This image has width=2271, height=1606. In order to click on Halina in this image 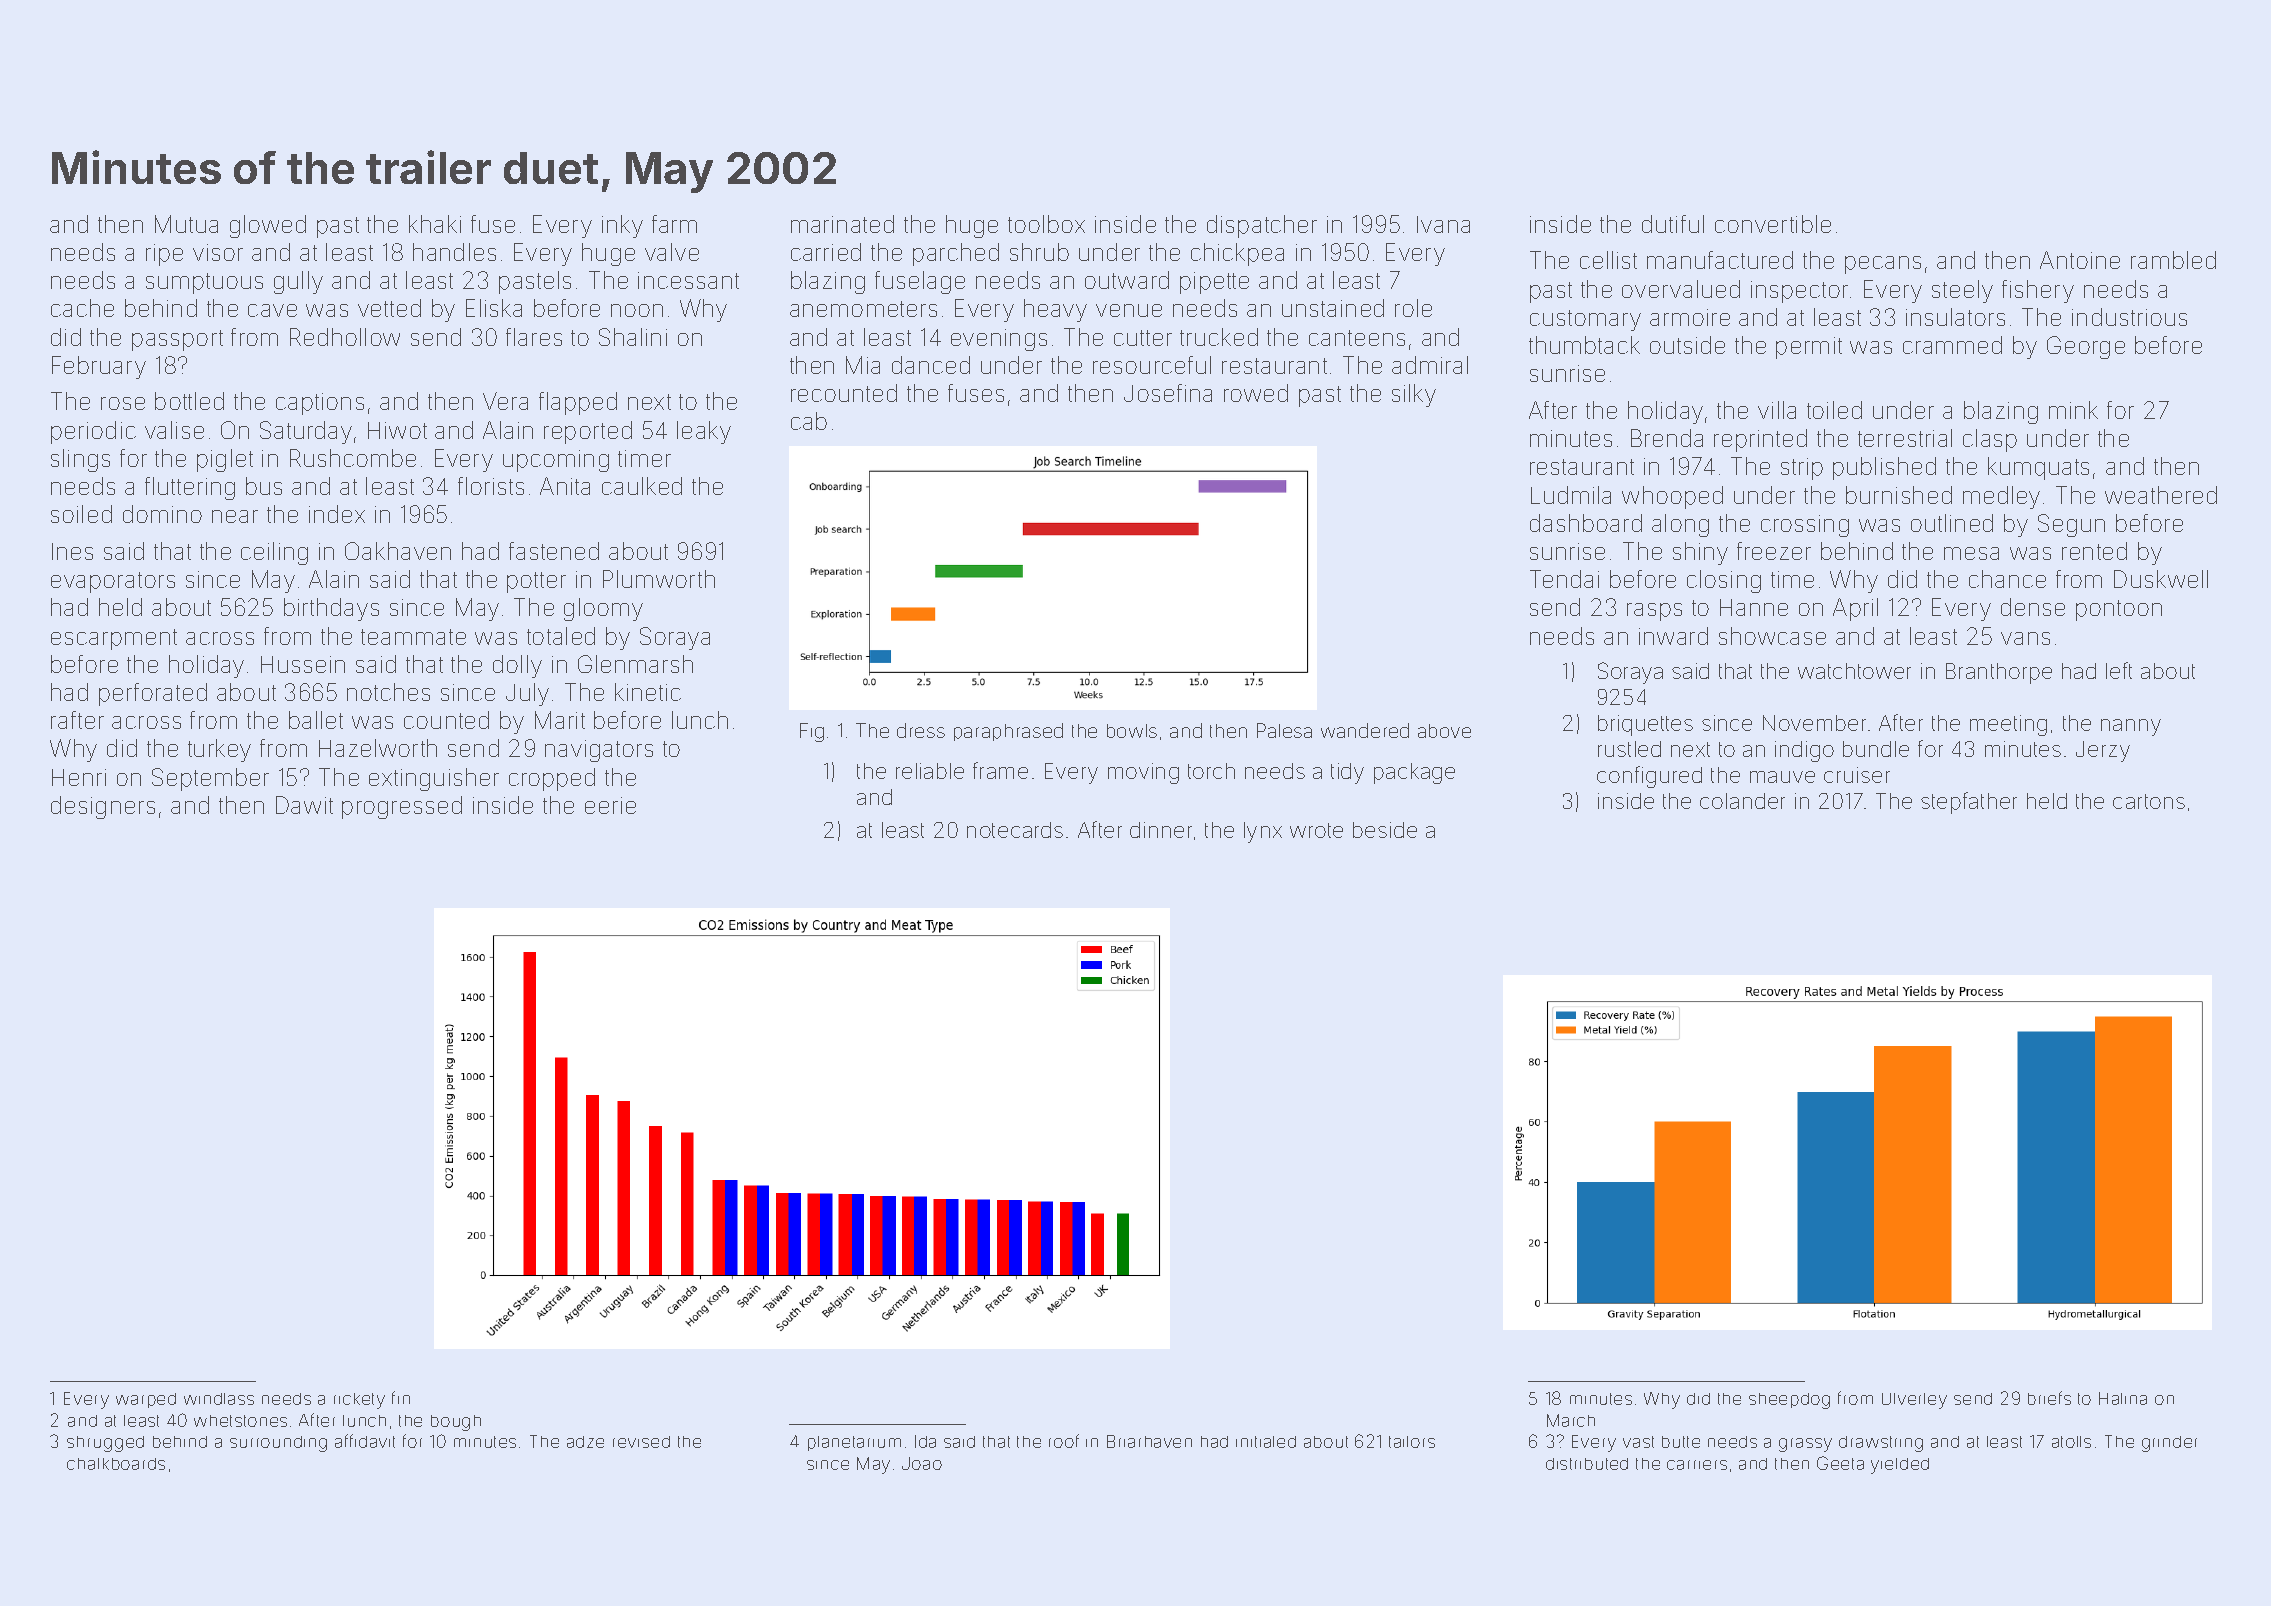, I will do `click(2123, 1398)`.
